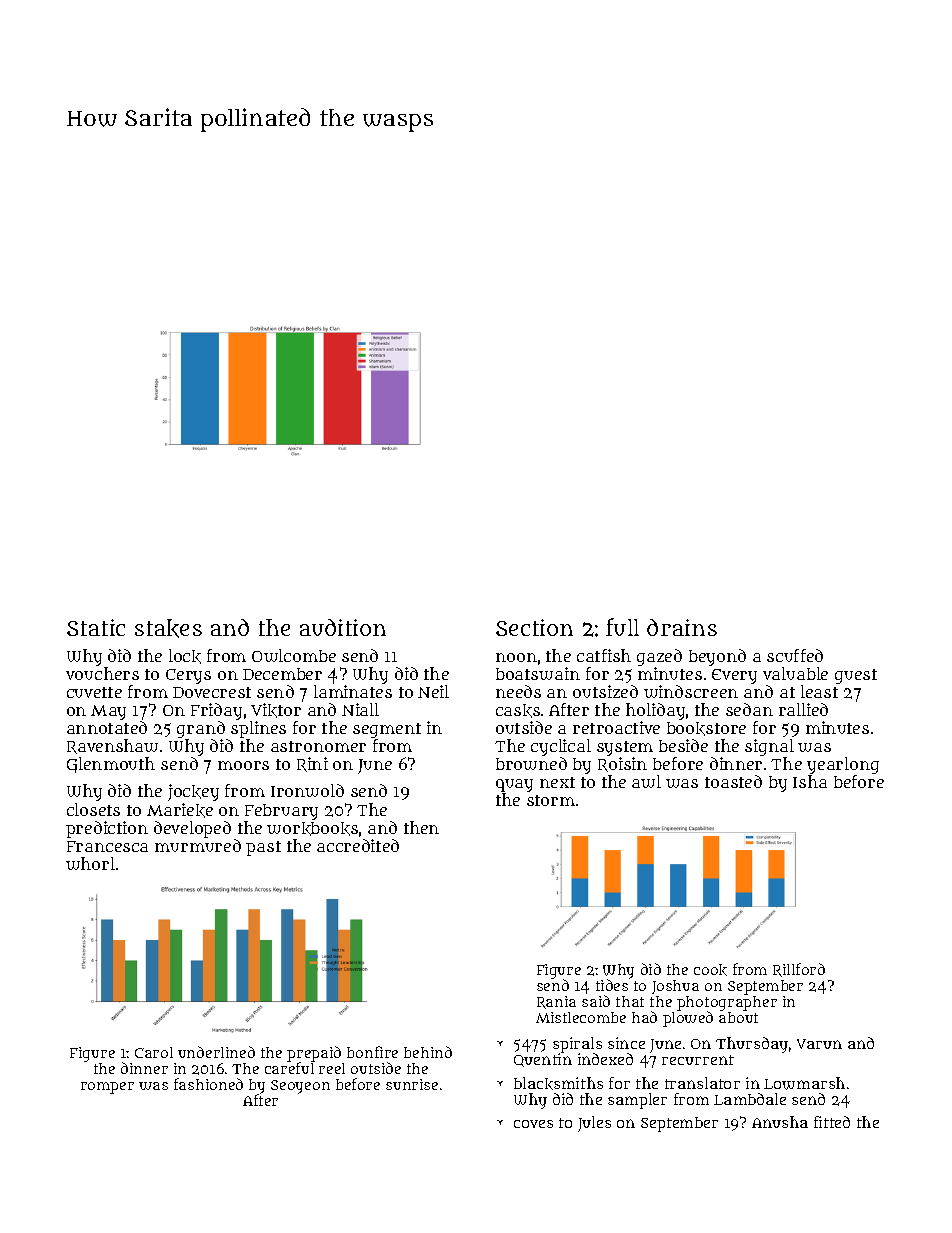 The height and width of the screenshot is (1233, 952). What do you see at coordinates (534, 627) in the screenshot?
I see `Section` at bounding box center [534, 627].
